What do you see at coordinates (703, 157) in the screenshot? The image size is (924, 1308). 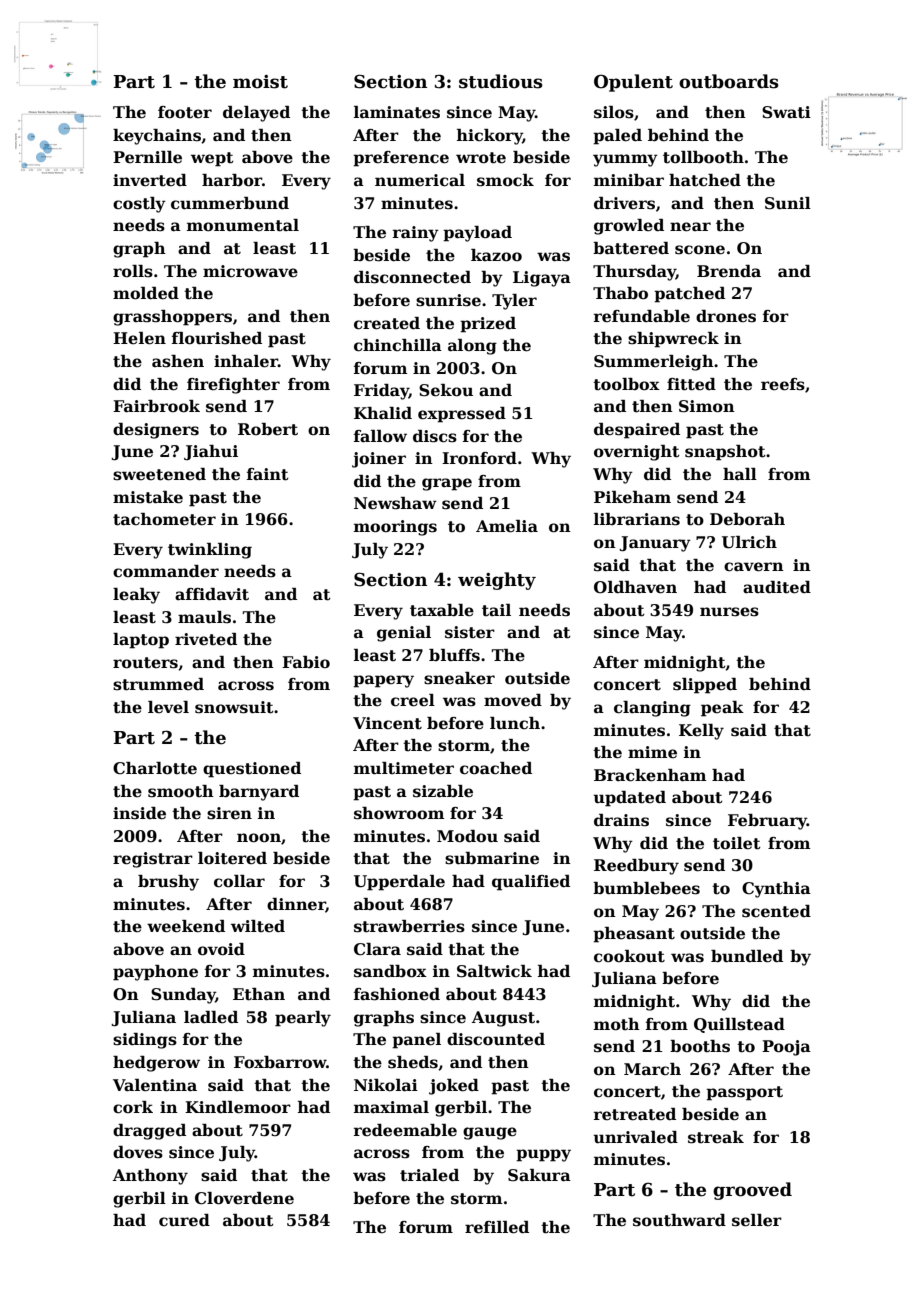 I see `tollbooth` at bounding box center [703, 157].
